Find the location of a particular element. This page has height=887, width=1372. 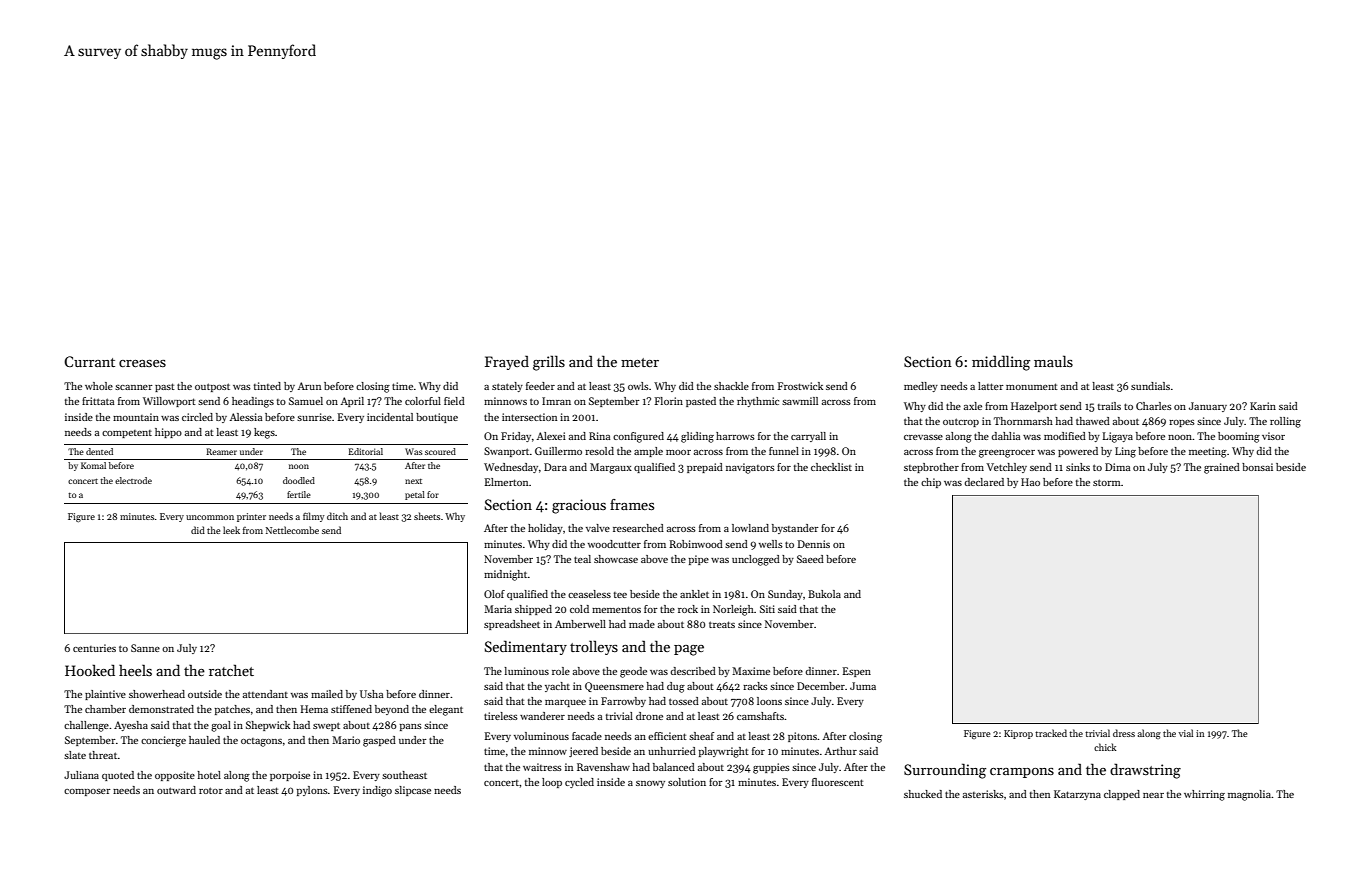

bystander is located at coordinates (795, 529).
